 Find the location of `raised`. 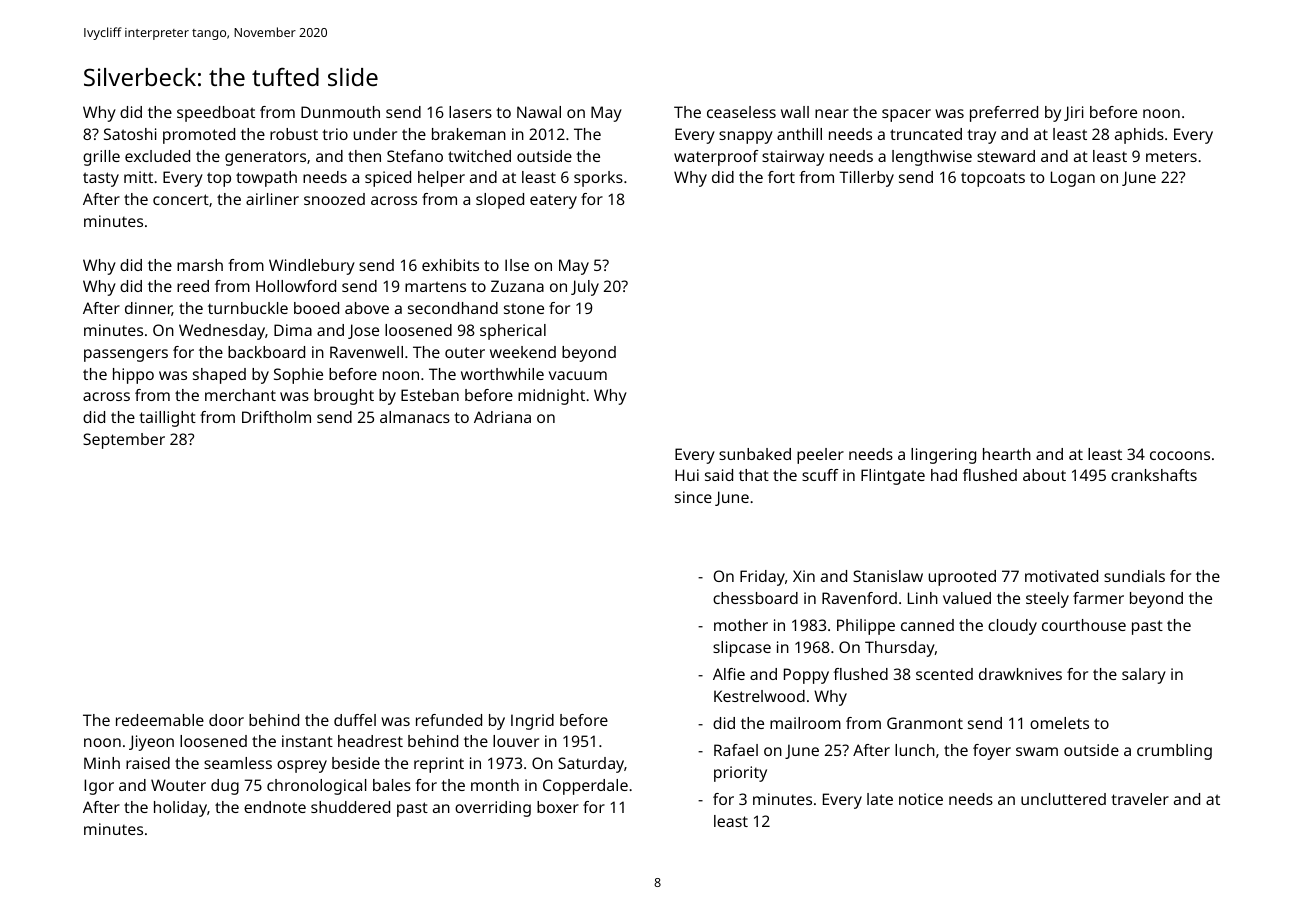

raised is located at coordinates (148, 763).
